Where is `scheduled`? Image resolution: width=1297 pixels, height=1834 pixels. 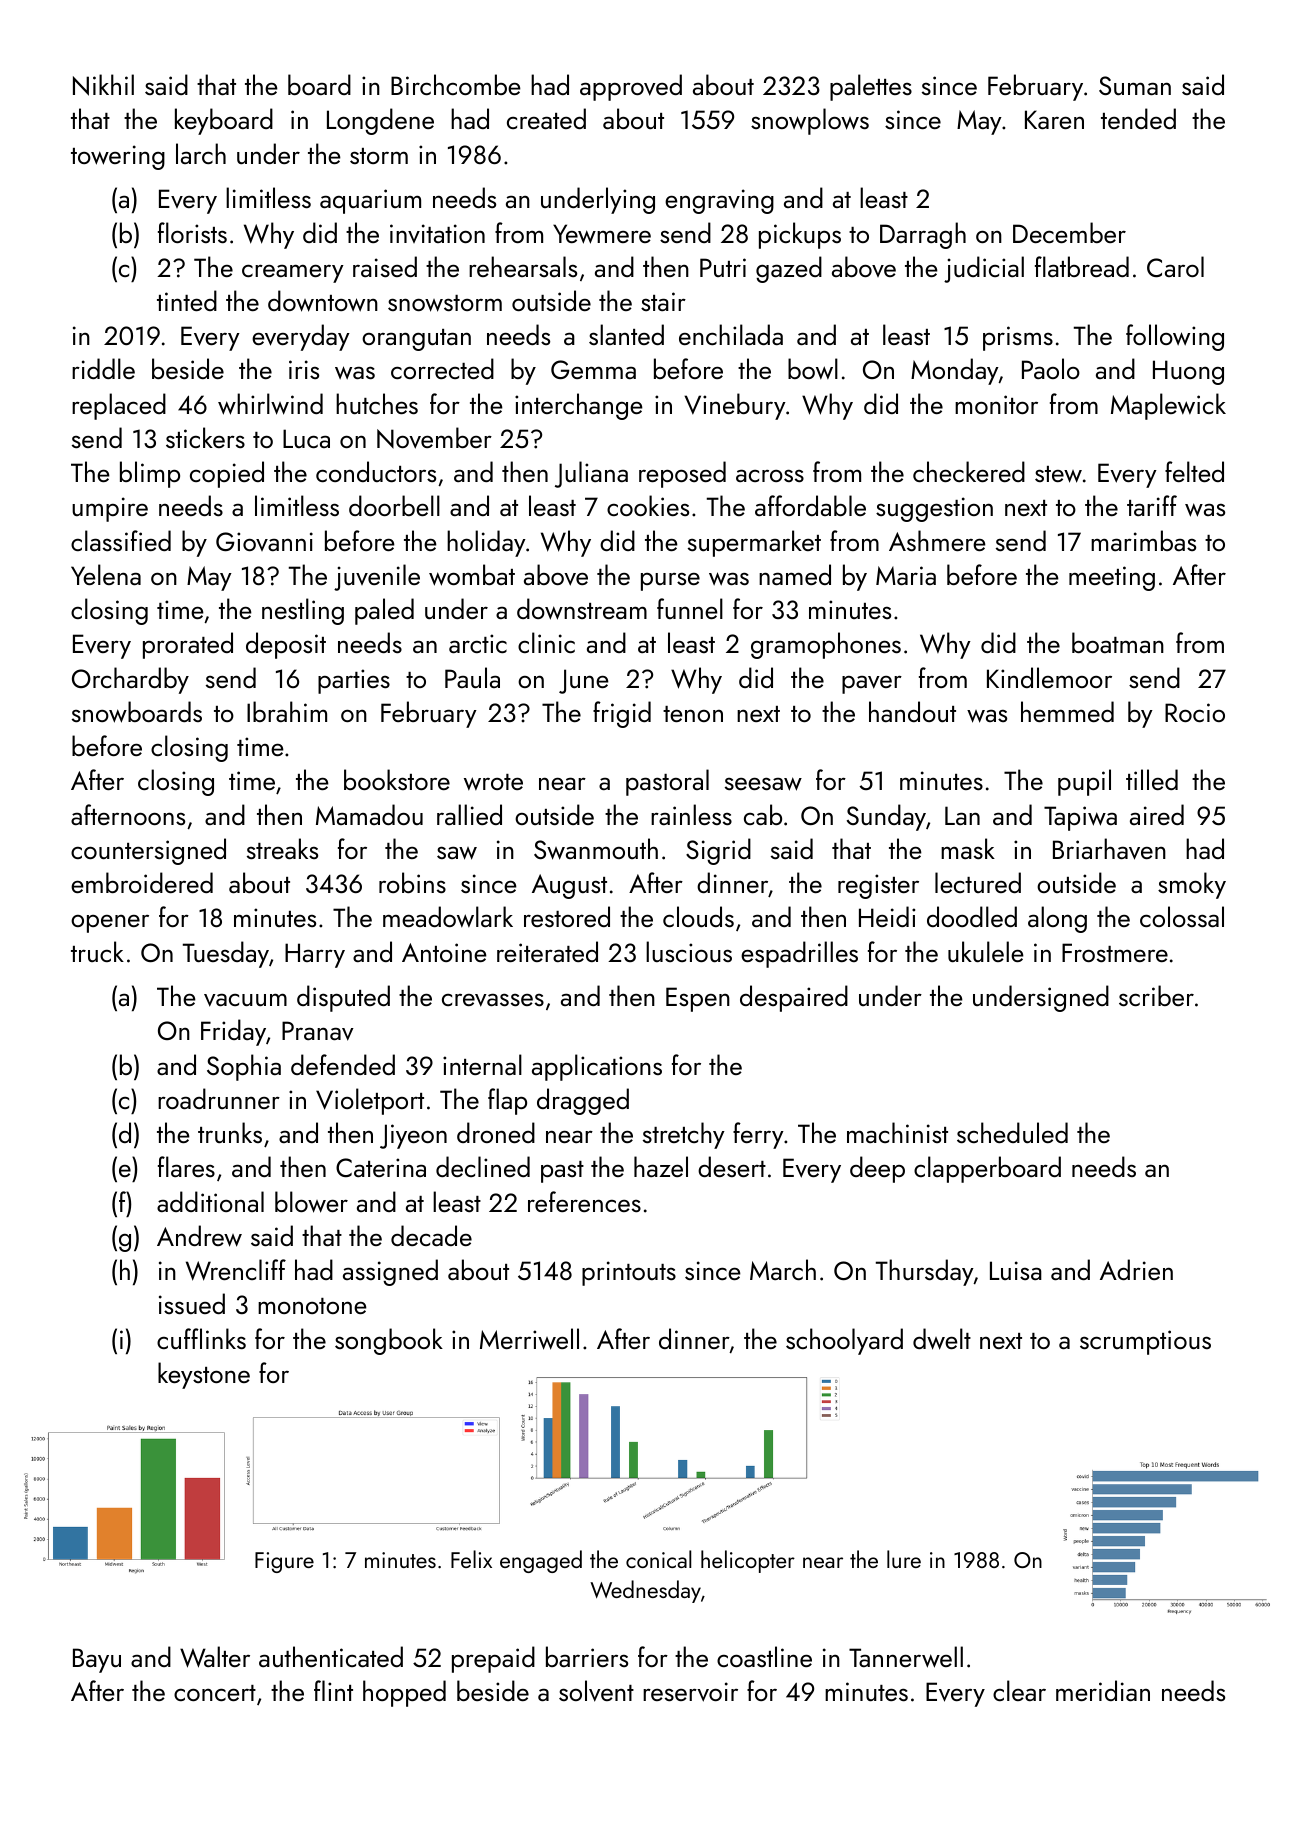 scheduled is located at coordinates (1012, 1132).
